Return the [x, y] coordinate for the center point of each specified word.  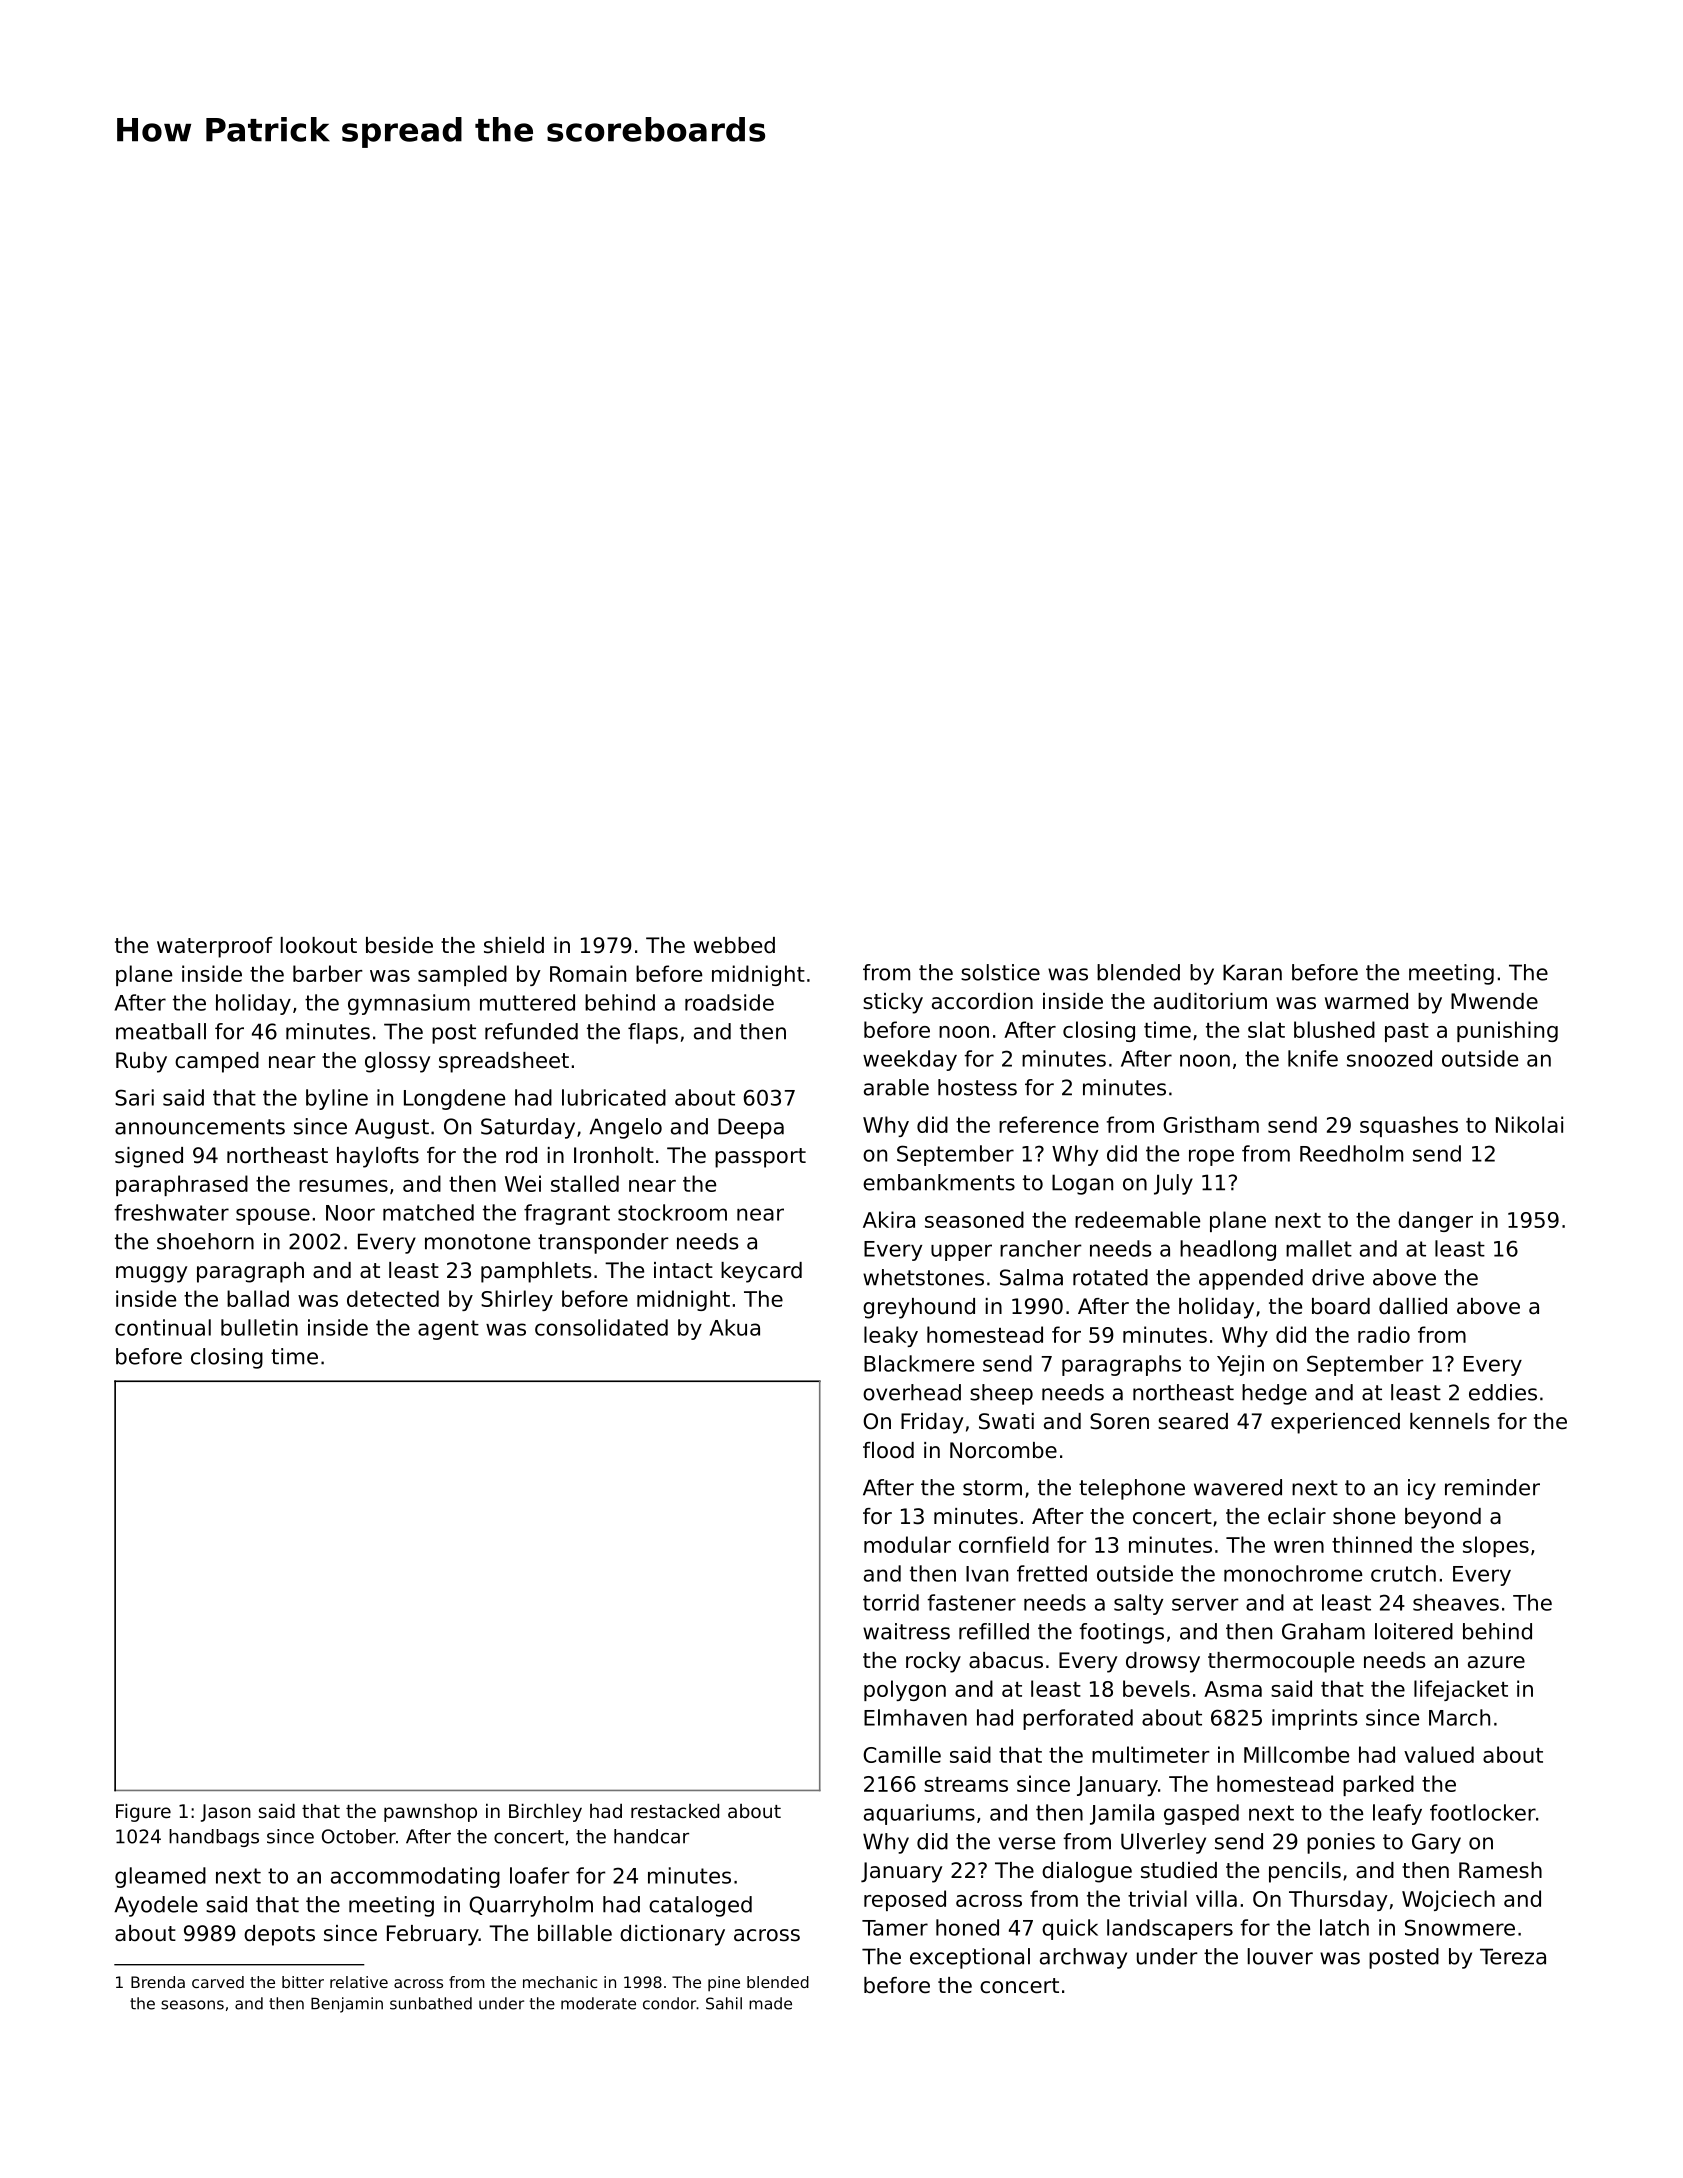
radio [1384, 1334]
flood [888, 1450]
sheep [1001, 1394]
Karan [1252, 972]
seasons [192, 2005]
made [770, 2003]
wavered [1238, 1487]
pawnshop [430, 1812]
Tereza [1513, 1956]
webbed [734, 945]
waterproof [215, 947]
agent [448, 1330]
